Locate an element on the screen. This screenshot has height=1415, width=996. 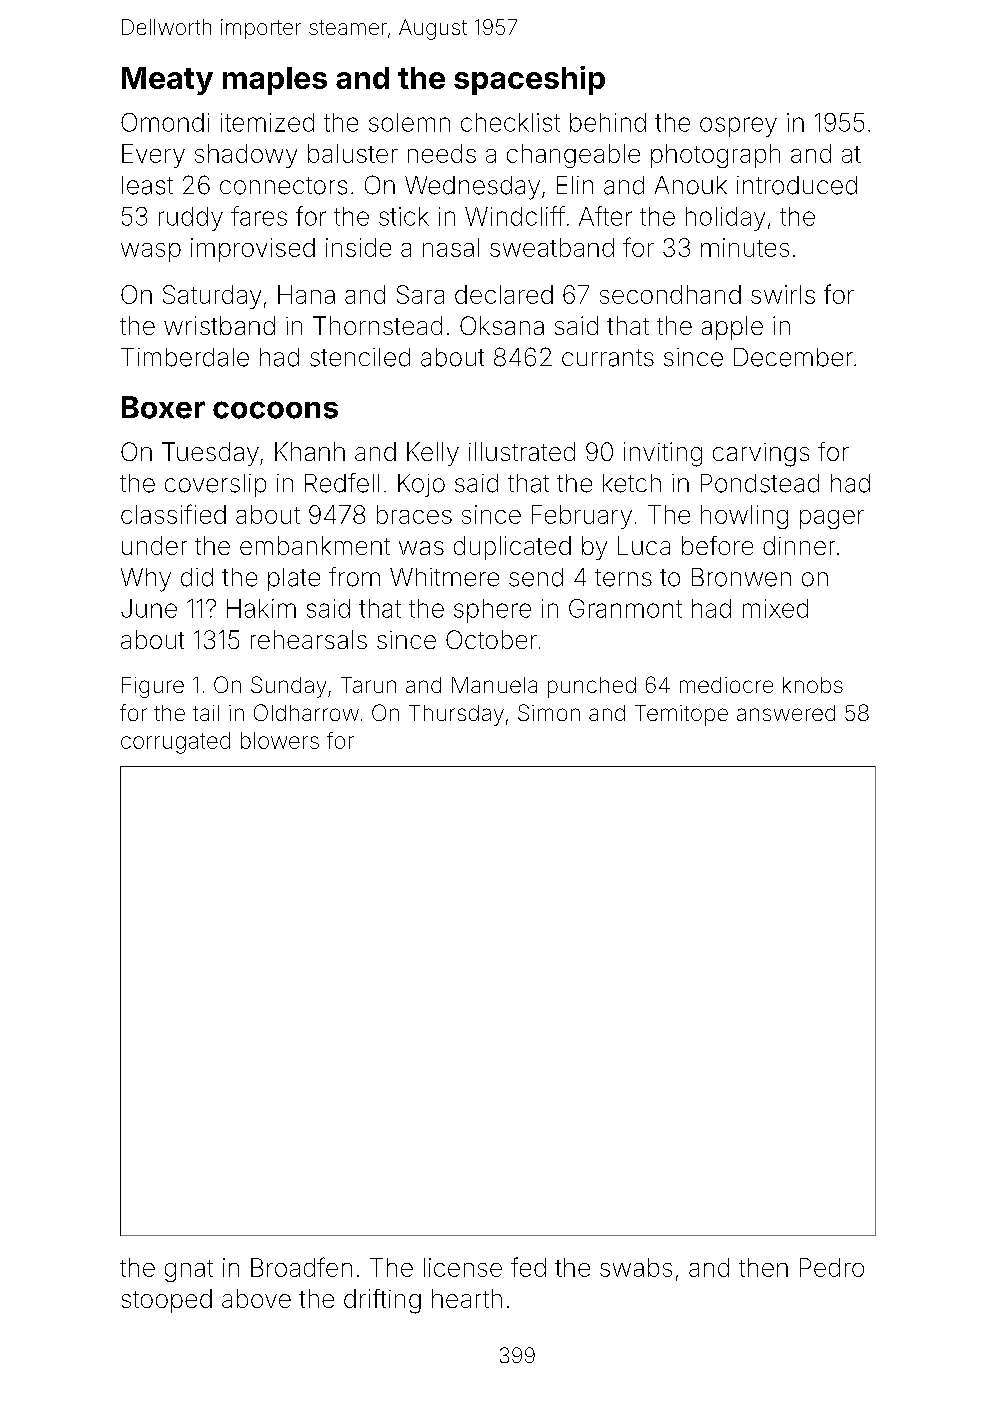
then is located at coordinates (763, 1267).
